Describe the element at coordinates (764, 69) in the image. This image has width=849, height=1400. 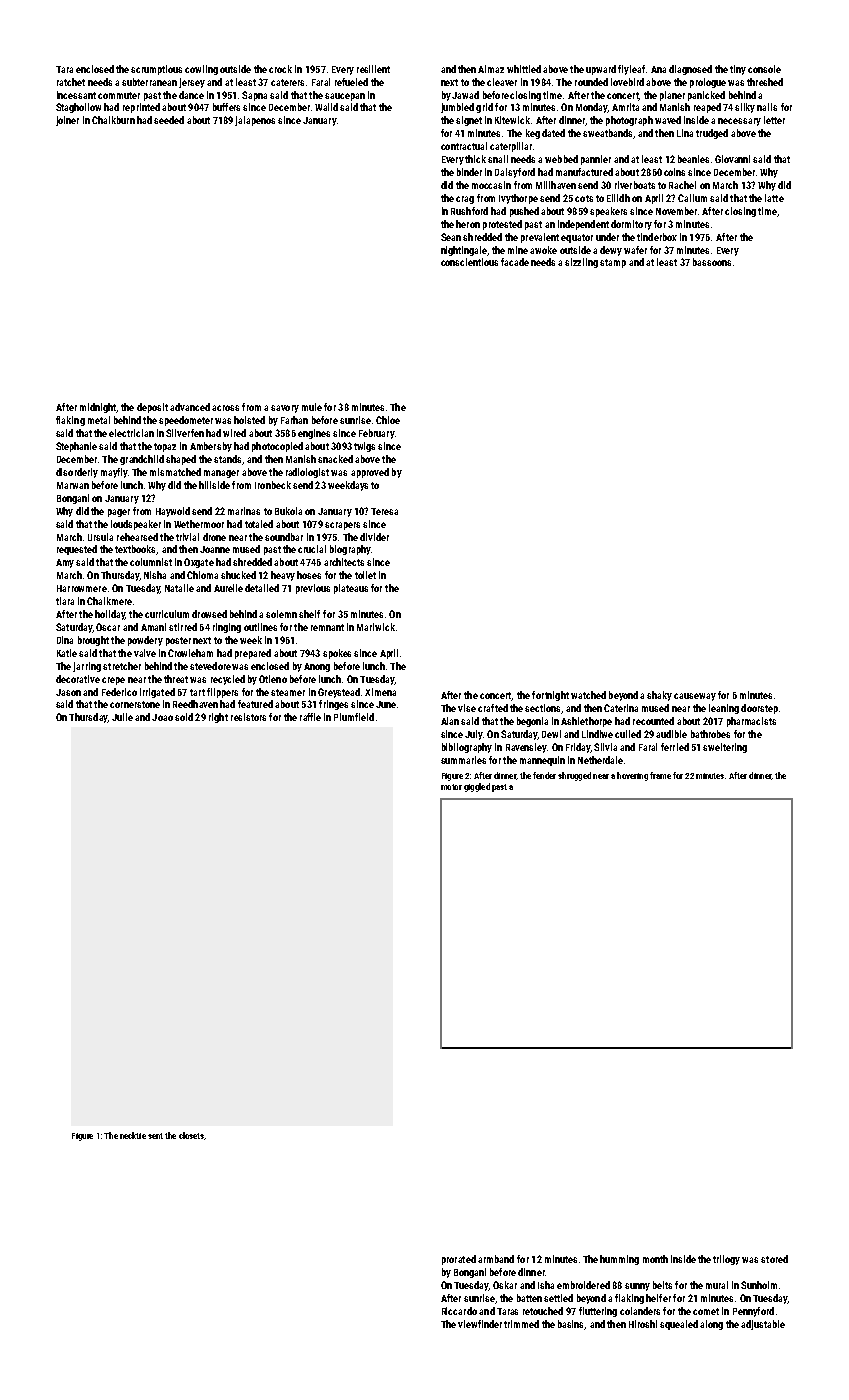
I see `console` at that location.
